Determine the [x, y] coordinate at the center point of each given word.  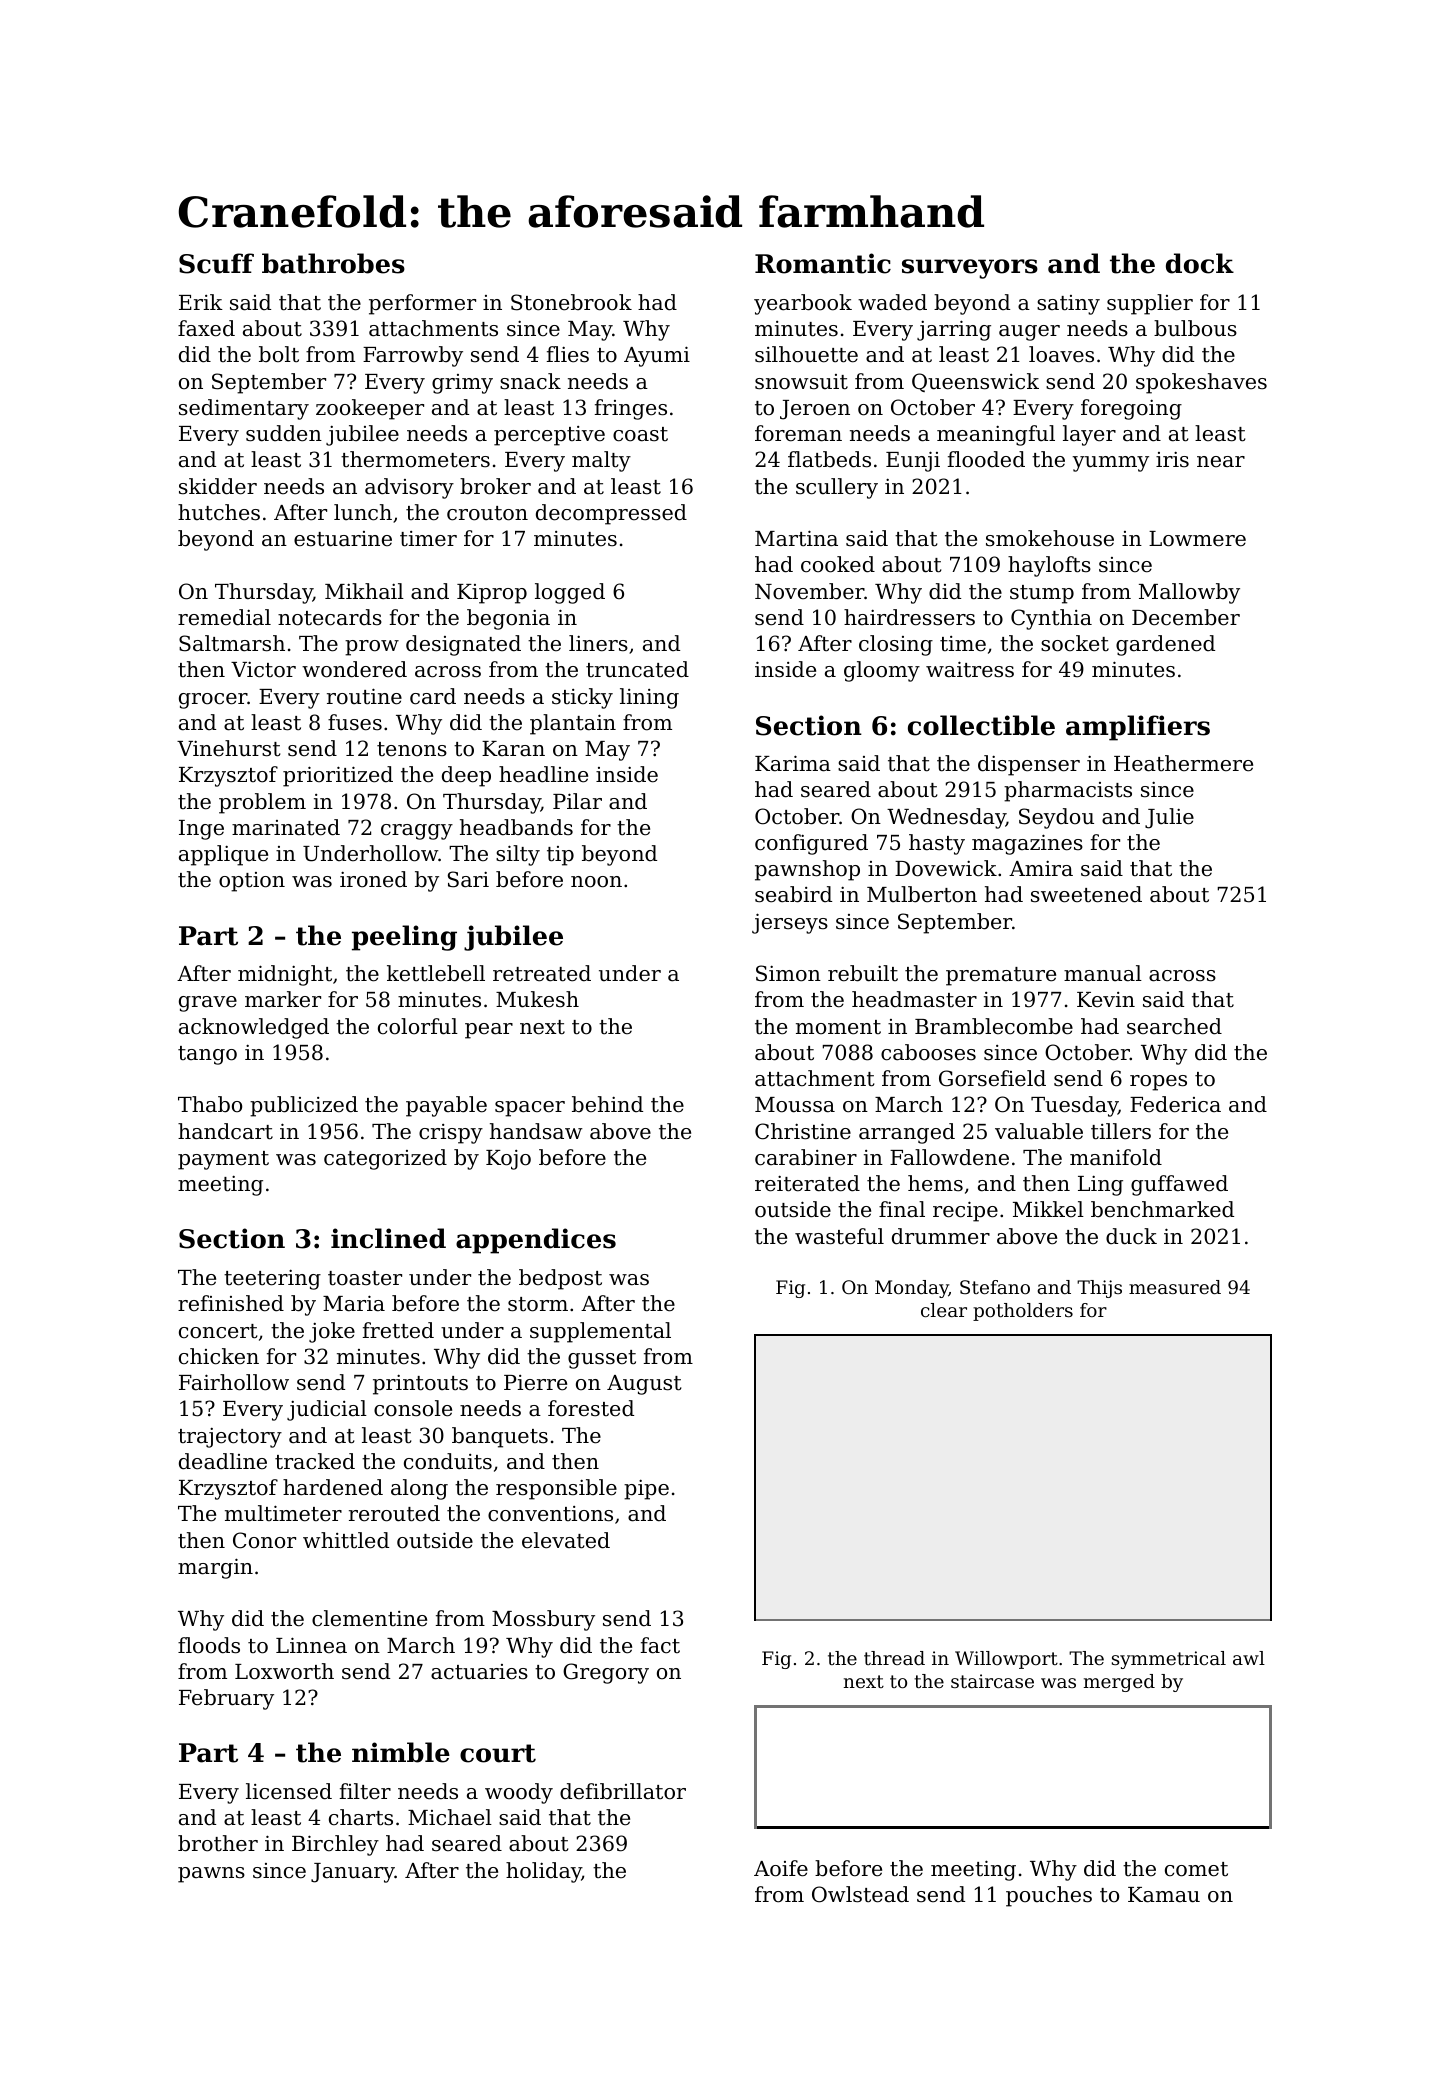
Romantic [823, 263]
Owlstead [860, 1894]
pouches [1049, 1896]
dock [1200, 263]
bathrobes [333, 263]
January [353, 1873]
